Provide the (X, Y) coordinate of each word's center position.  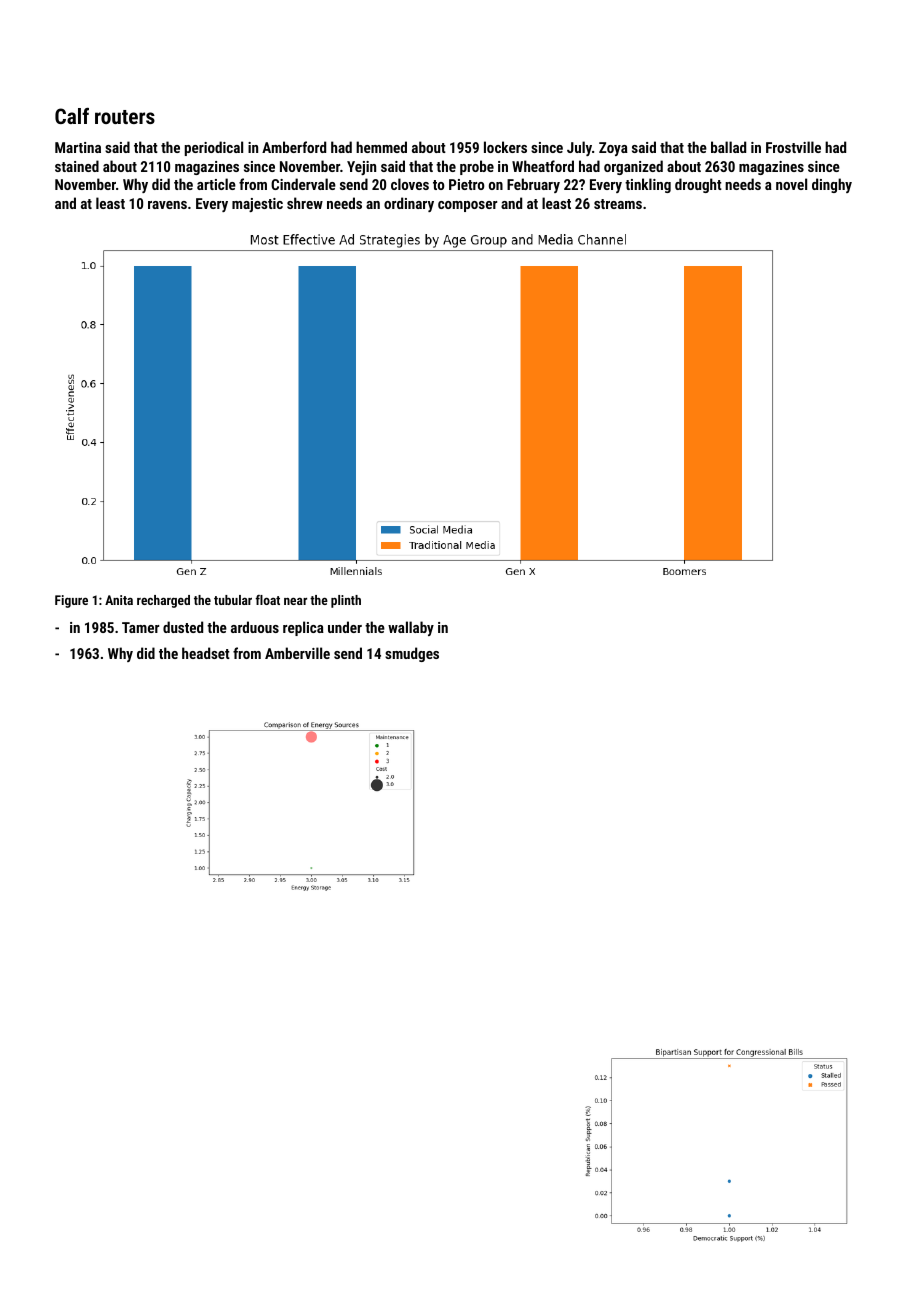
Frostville (793, 147)
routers (125, 117)
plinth (346, 601)
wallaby (411, 628)
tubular (233, 600)
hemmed (381, 147)
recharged (163, 601)
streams (618, 204)
